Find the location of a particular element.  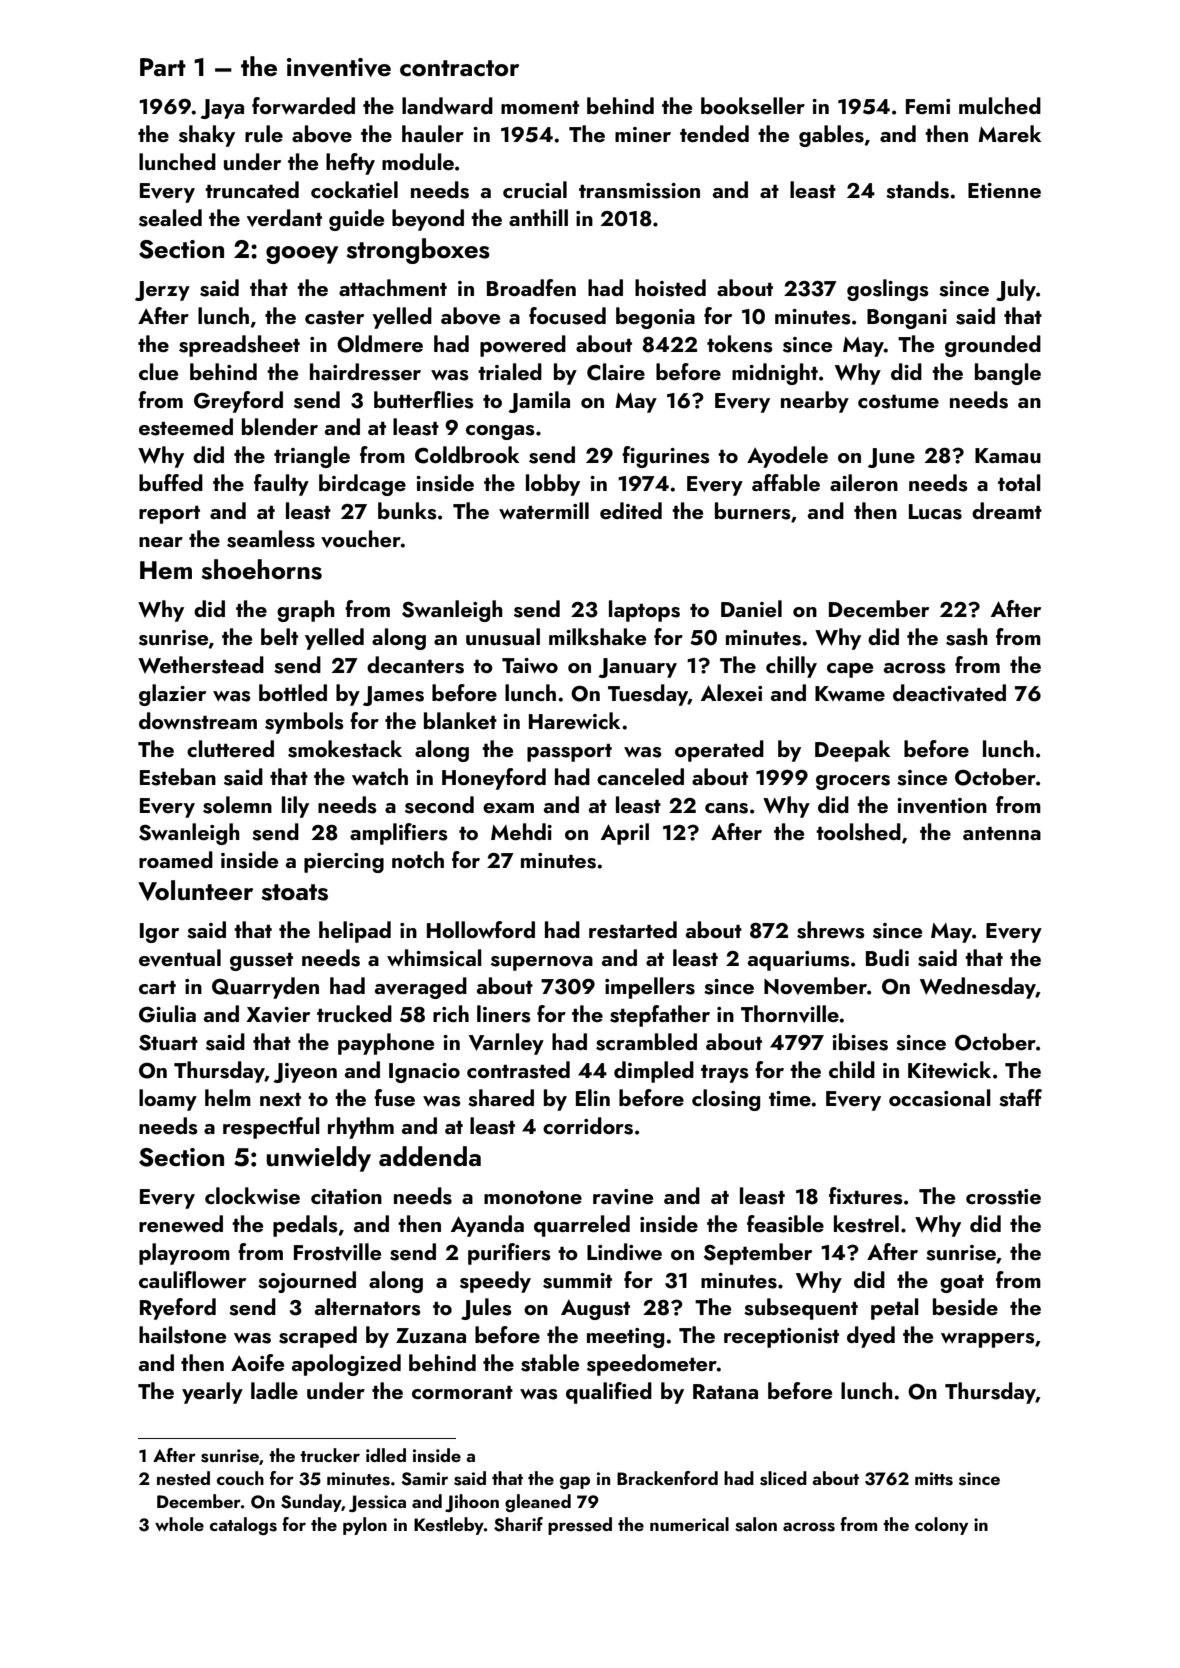

stable is located at coordinates (550, 1363).
